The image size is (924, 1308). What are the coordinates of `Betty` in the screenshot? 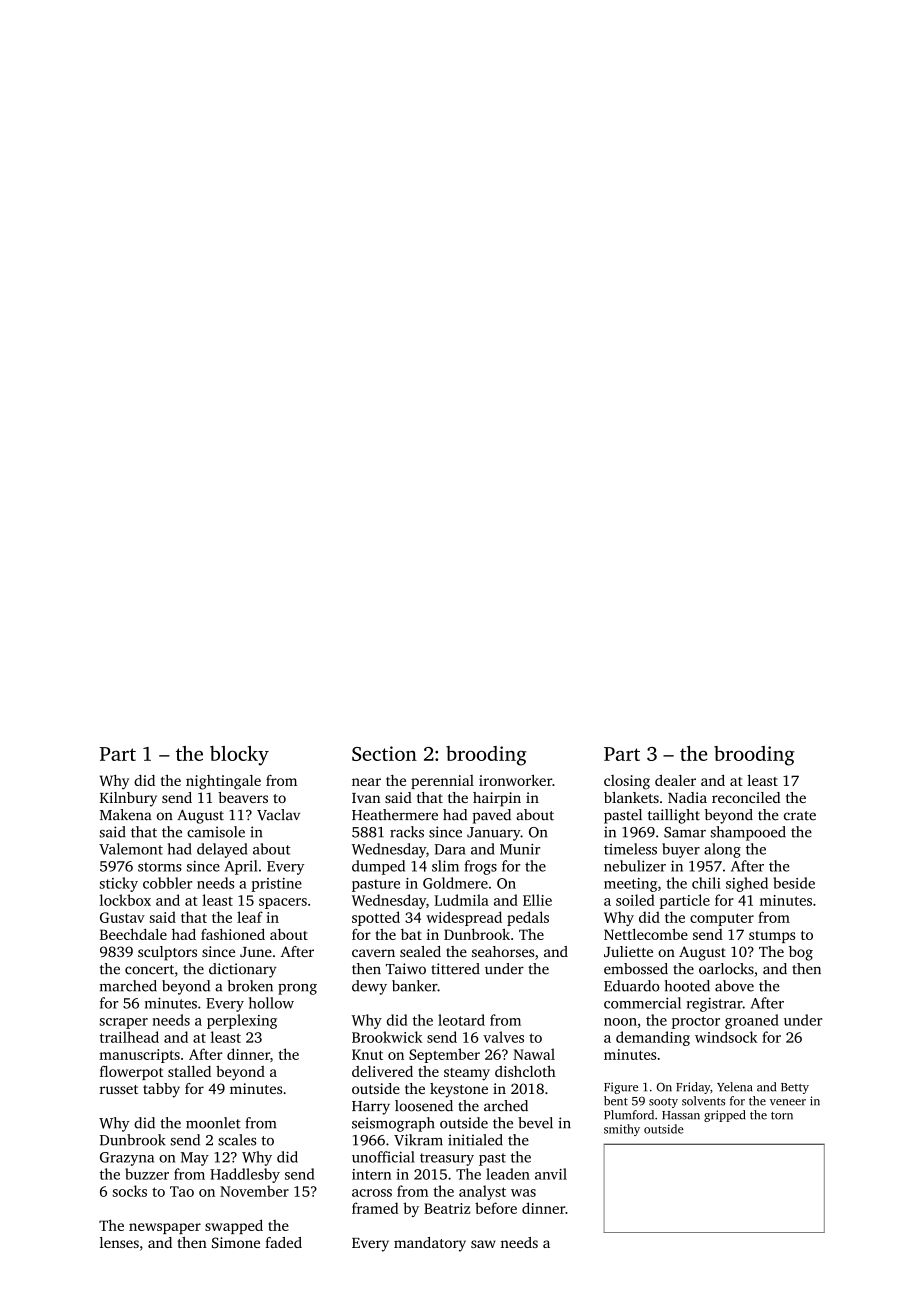 It's located at (795, 1088).
